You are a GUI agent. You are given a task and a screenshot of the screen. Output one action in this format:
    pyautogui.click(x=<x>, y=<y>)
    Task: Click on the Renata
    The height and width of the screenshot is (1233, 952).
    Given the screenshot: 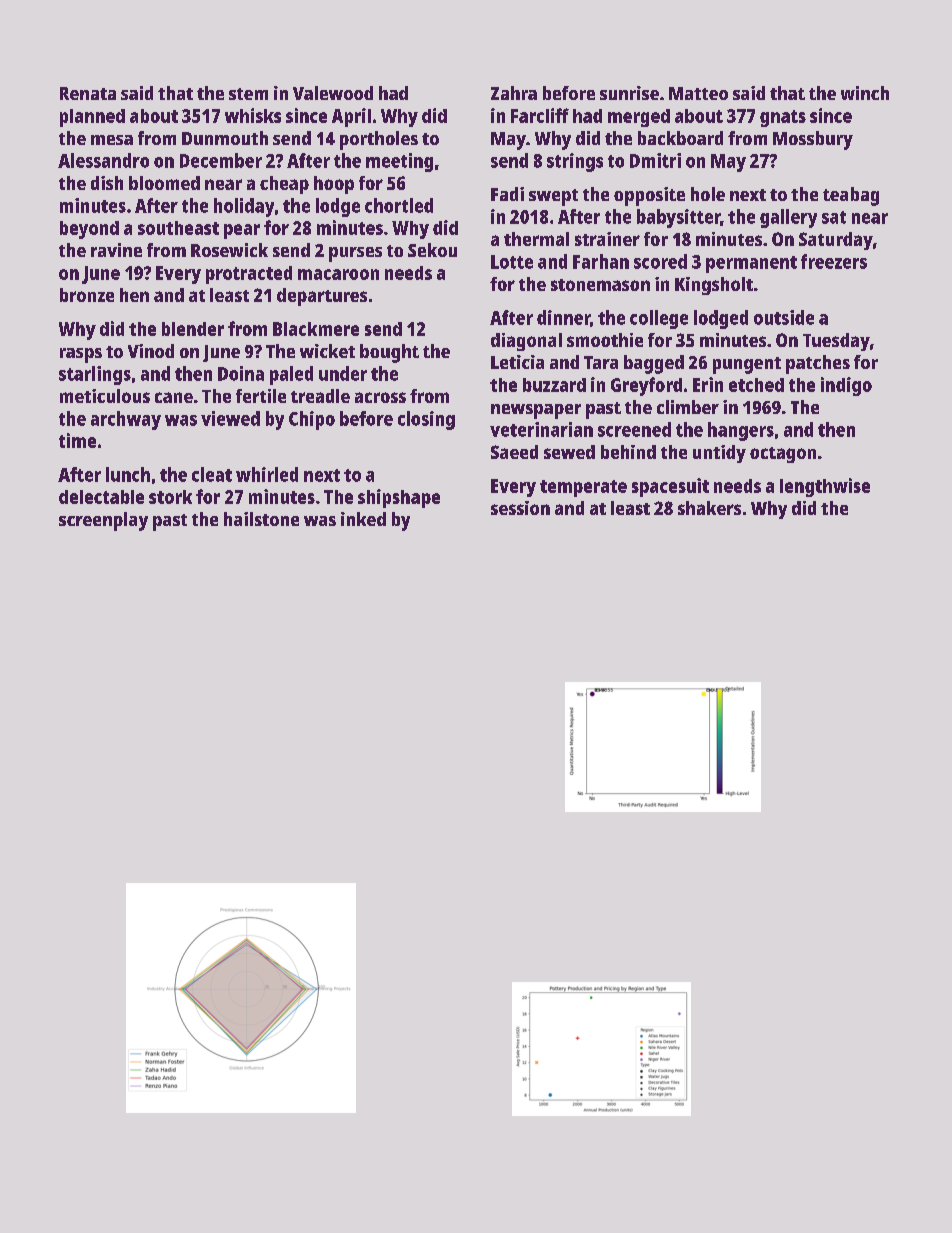 What is the action you would take?
    pyautogui.click(x=88, y=93)
